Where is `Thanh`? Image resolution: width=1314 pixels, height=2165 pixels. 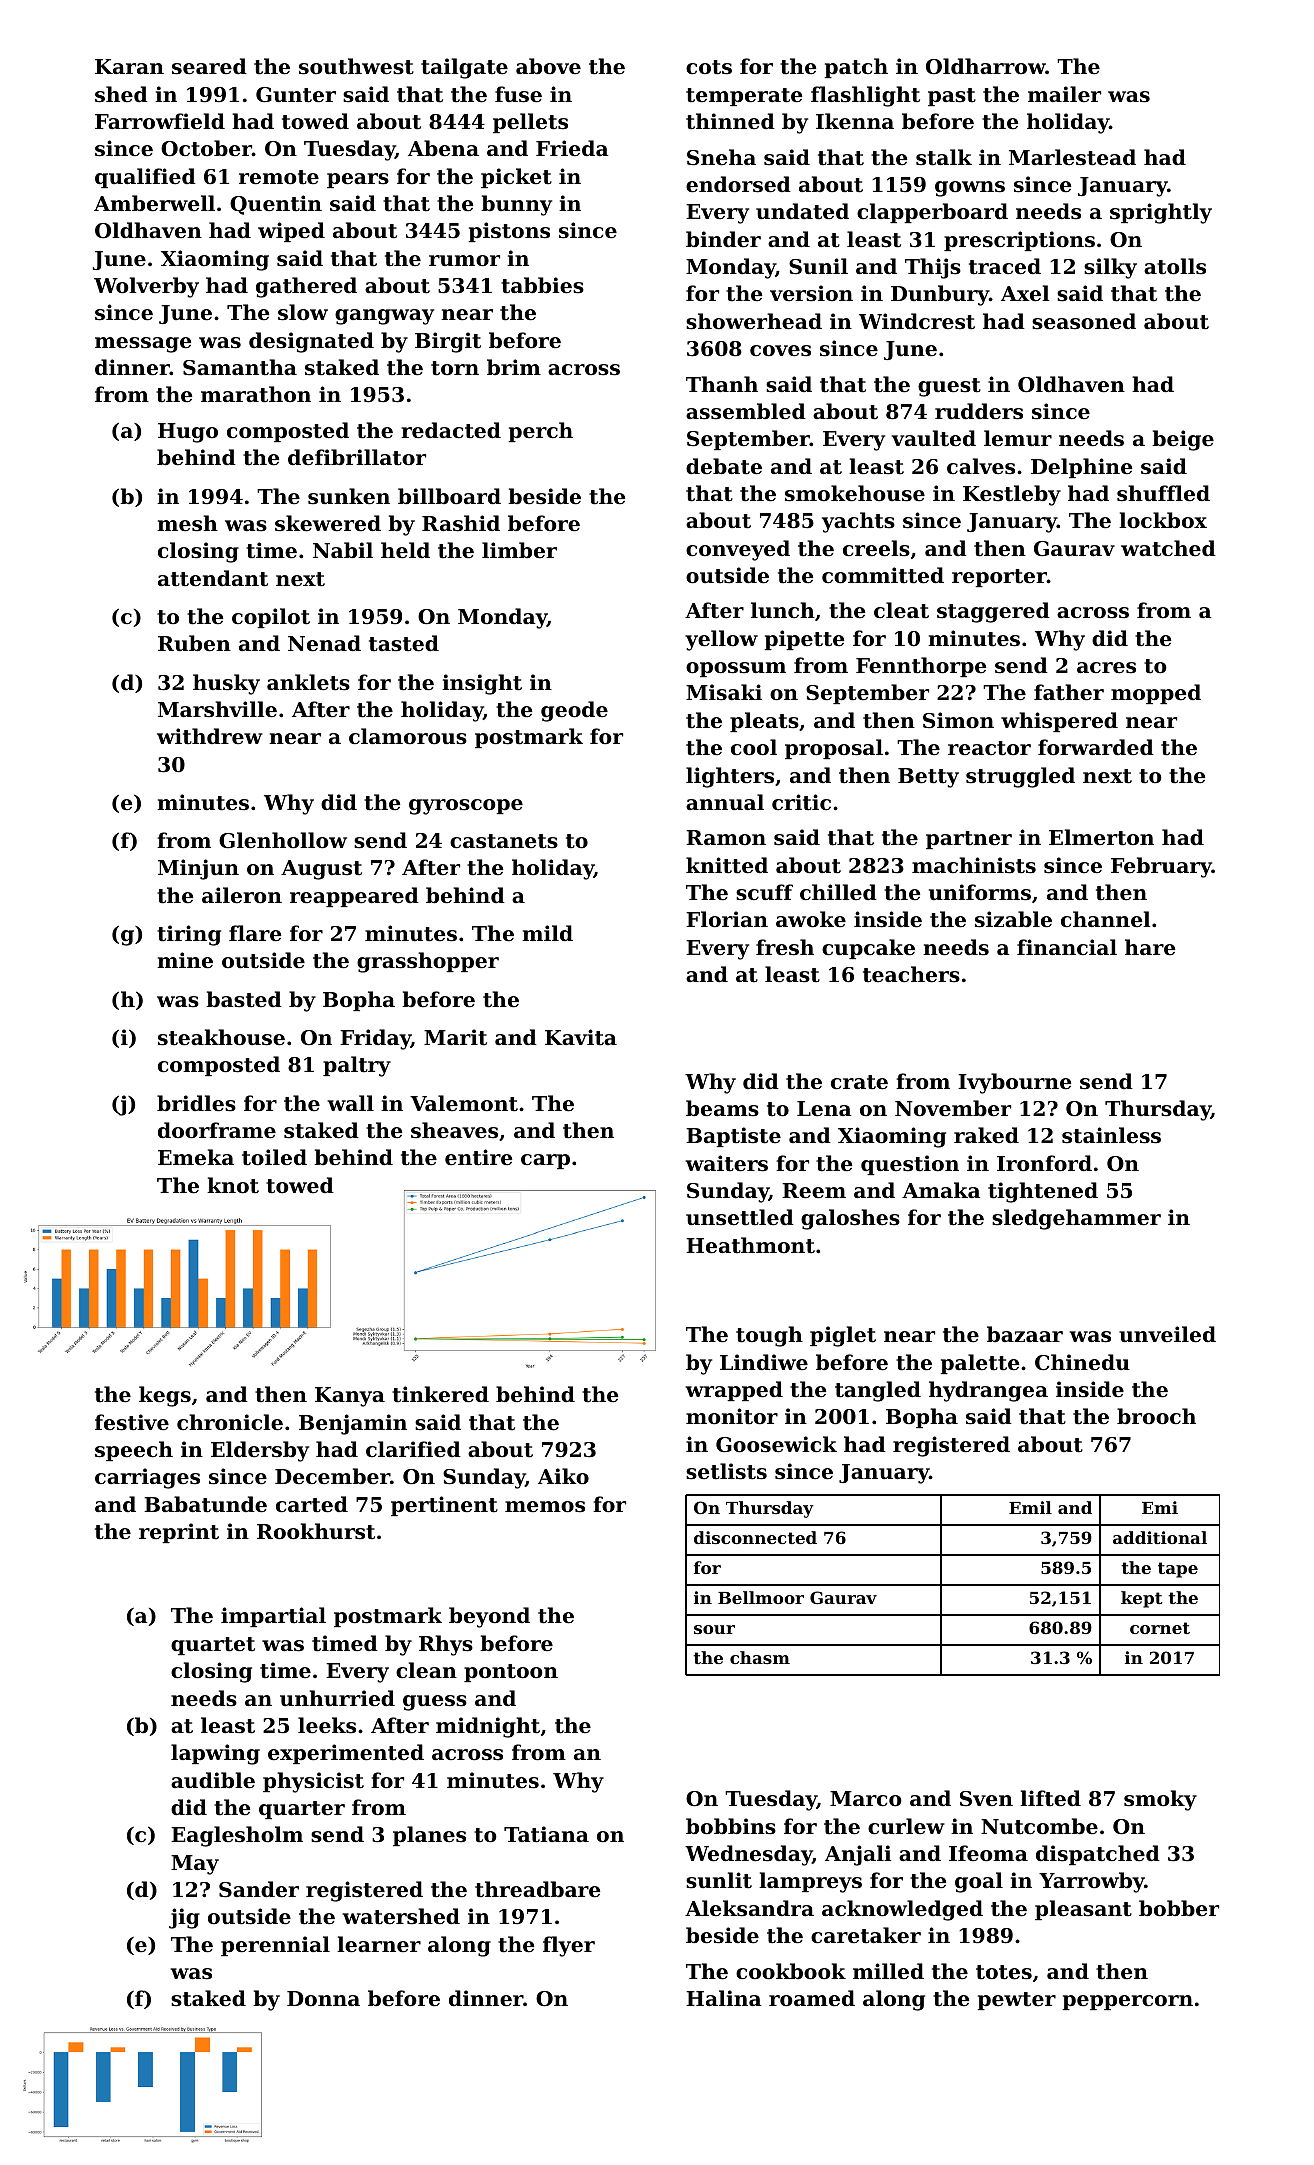 Thanh is located at coordinates (722, 384).
